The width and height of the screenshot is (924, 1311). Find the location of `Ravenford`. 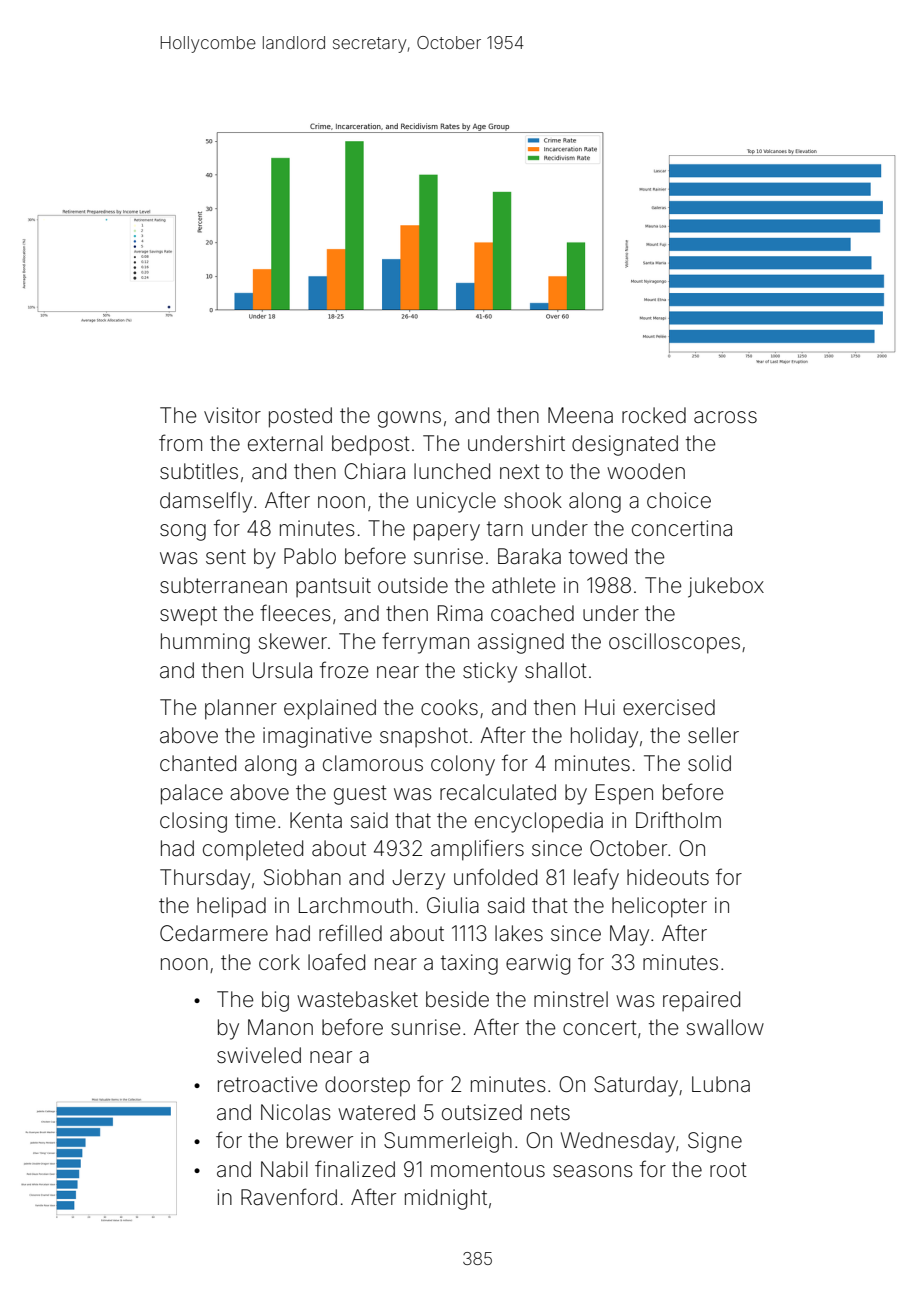

Ravenford is located at coordinates (289, 1197).
